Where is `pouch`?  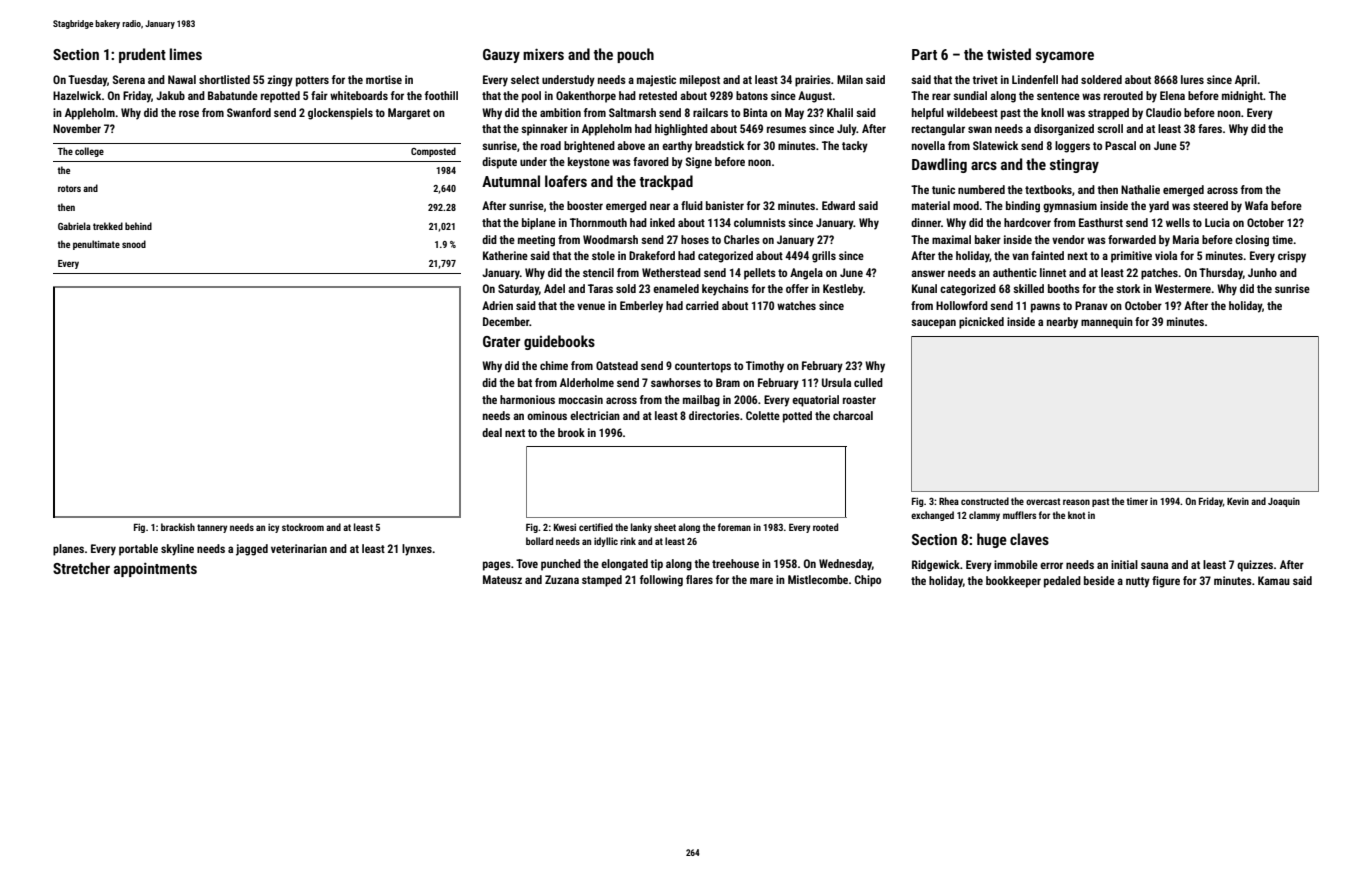
pouch is located at coordinates (635, 55).
